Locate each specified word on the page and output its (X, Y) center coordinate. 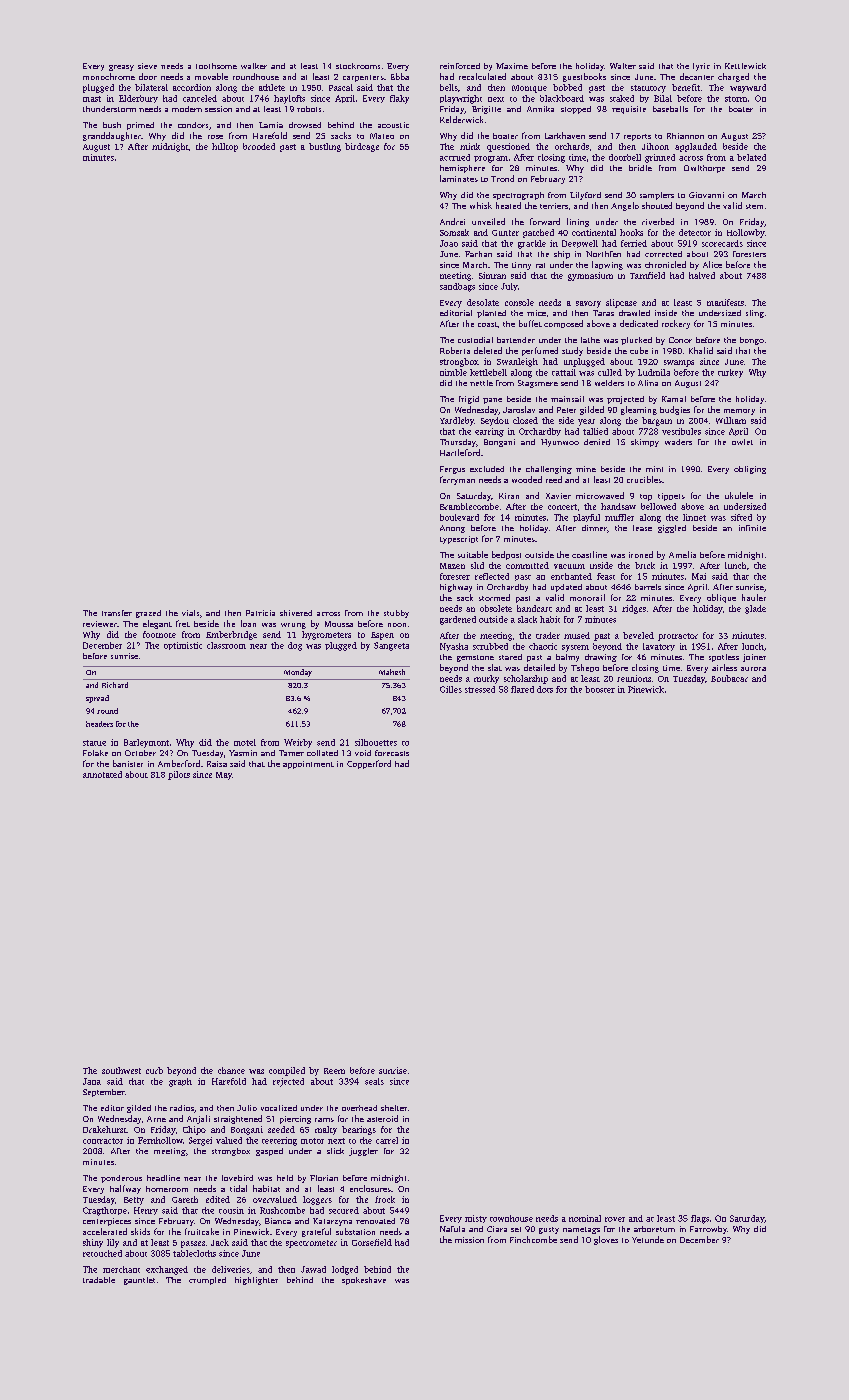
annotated (102, 774)
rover (615, 1219)
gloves (606, 1240)
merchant (121, 1269)
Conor (680, 340)
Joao (449, 243)
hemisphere (462, 169)
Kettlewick (745, 66)
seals (374, 1081)
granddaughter (112, 136)
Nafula (452, 1229)
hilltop (225, 147)
